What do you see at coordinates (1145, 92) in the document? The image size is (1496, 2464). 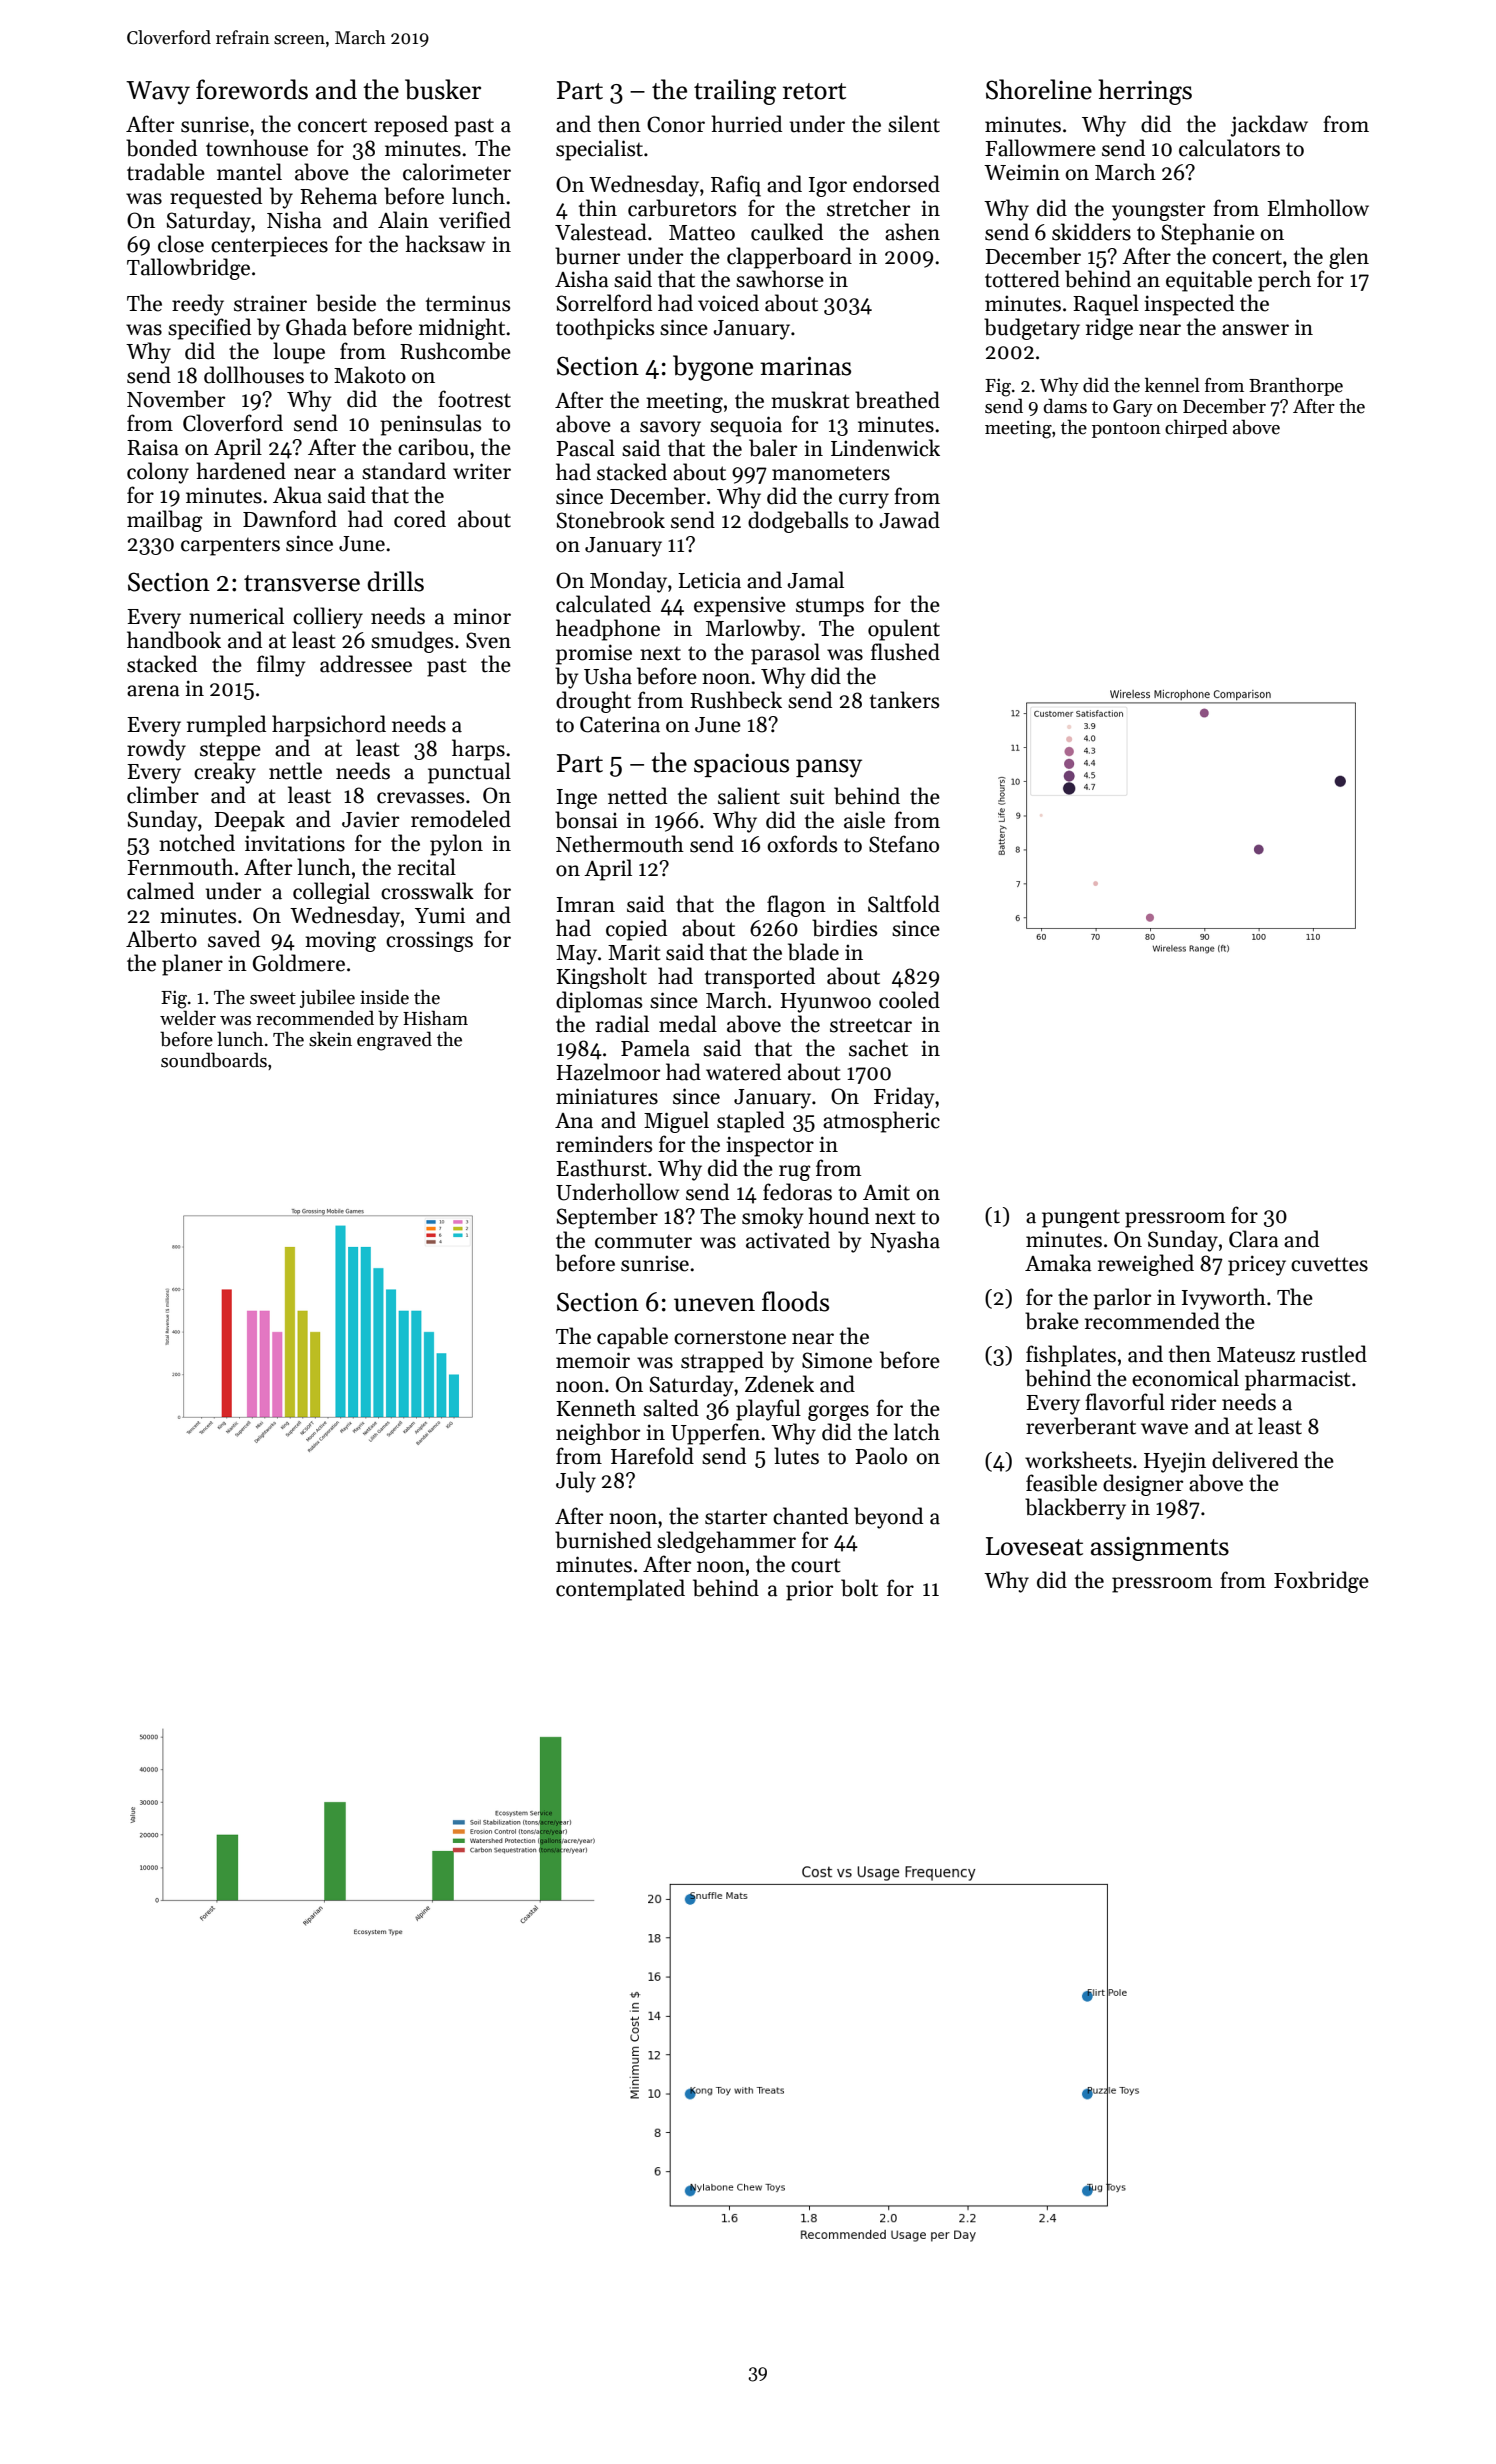 I see `herrings` at bounding box center [1145, 92].
